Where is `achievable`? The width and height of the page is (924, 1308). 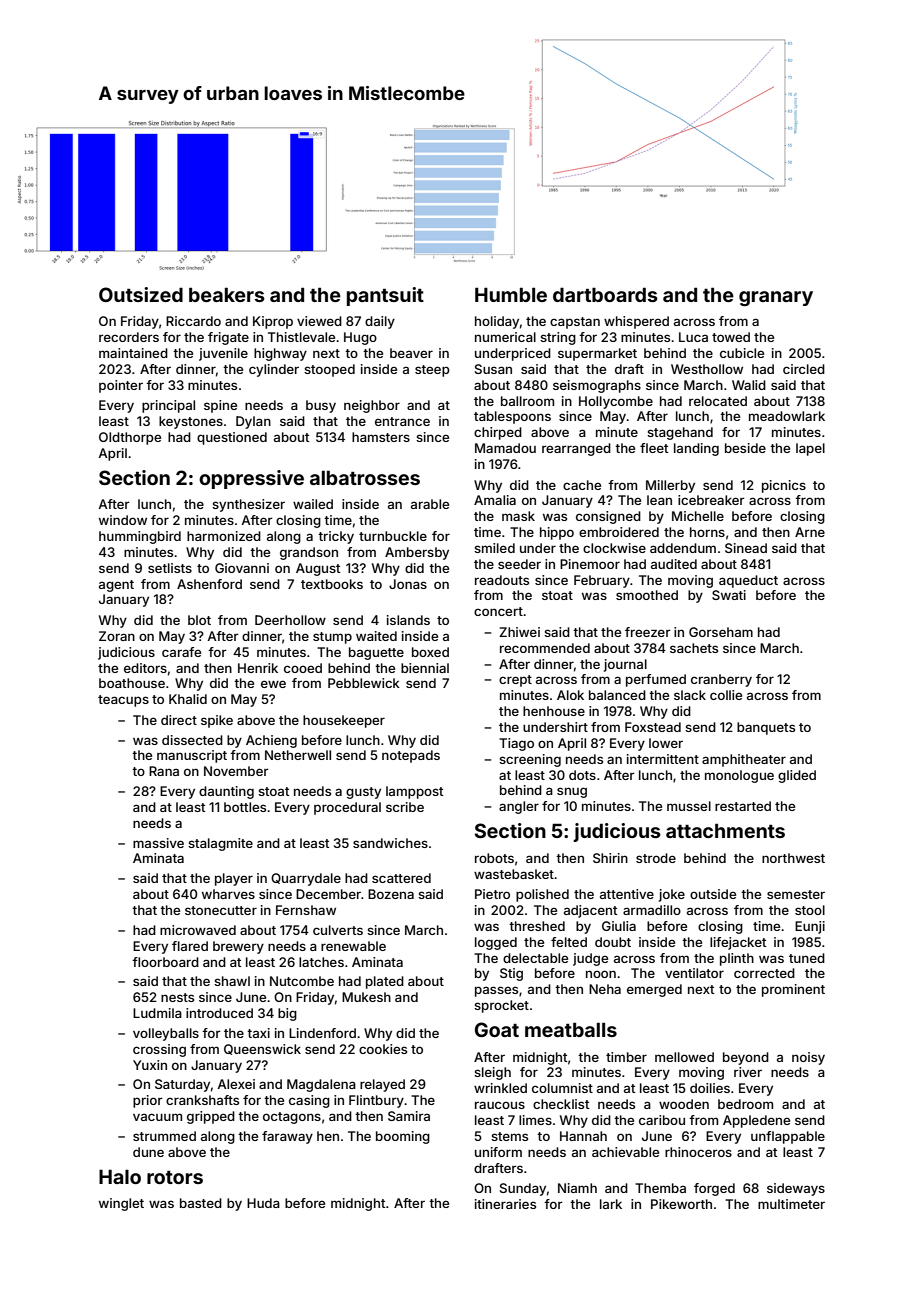
achievable is located at coordinates (625, 1152).
